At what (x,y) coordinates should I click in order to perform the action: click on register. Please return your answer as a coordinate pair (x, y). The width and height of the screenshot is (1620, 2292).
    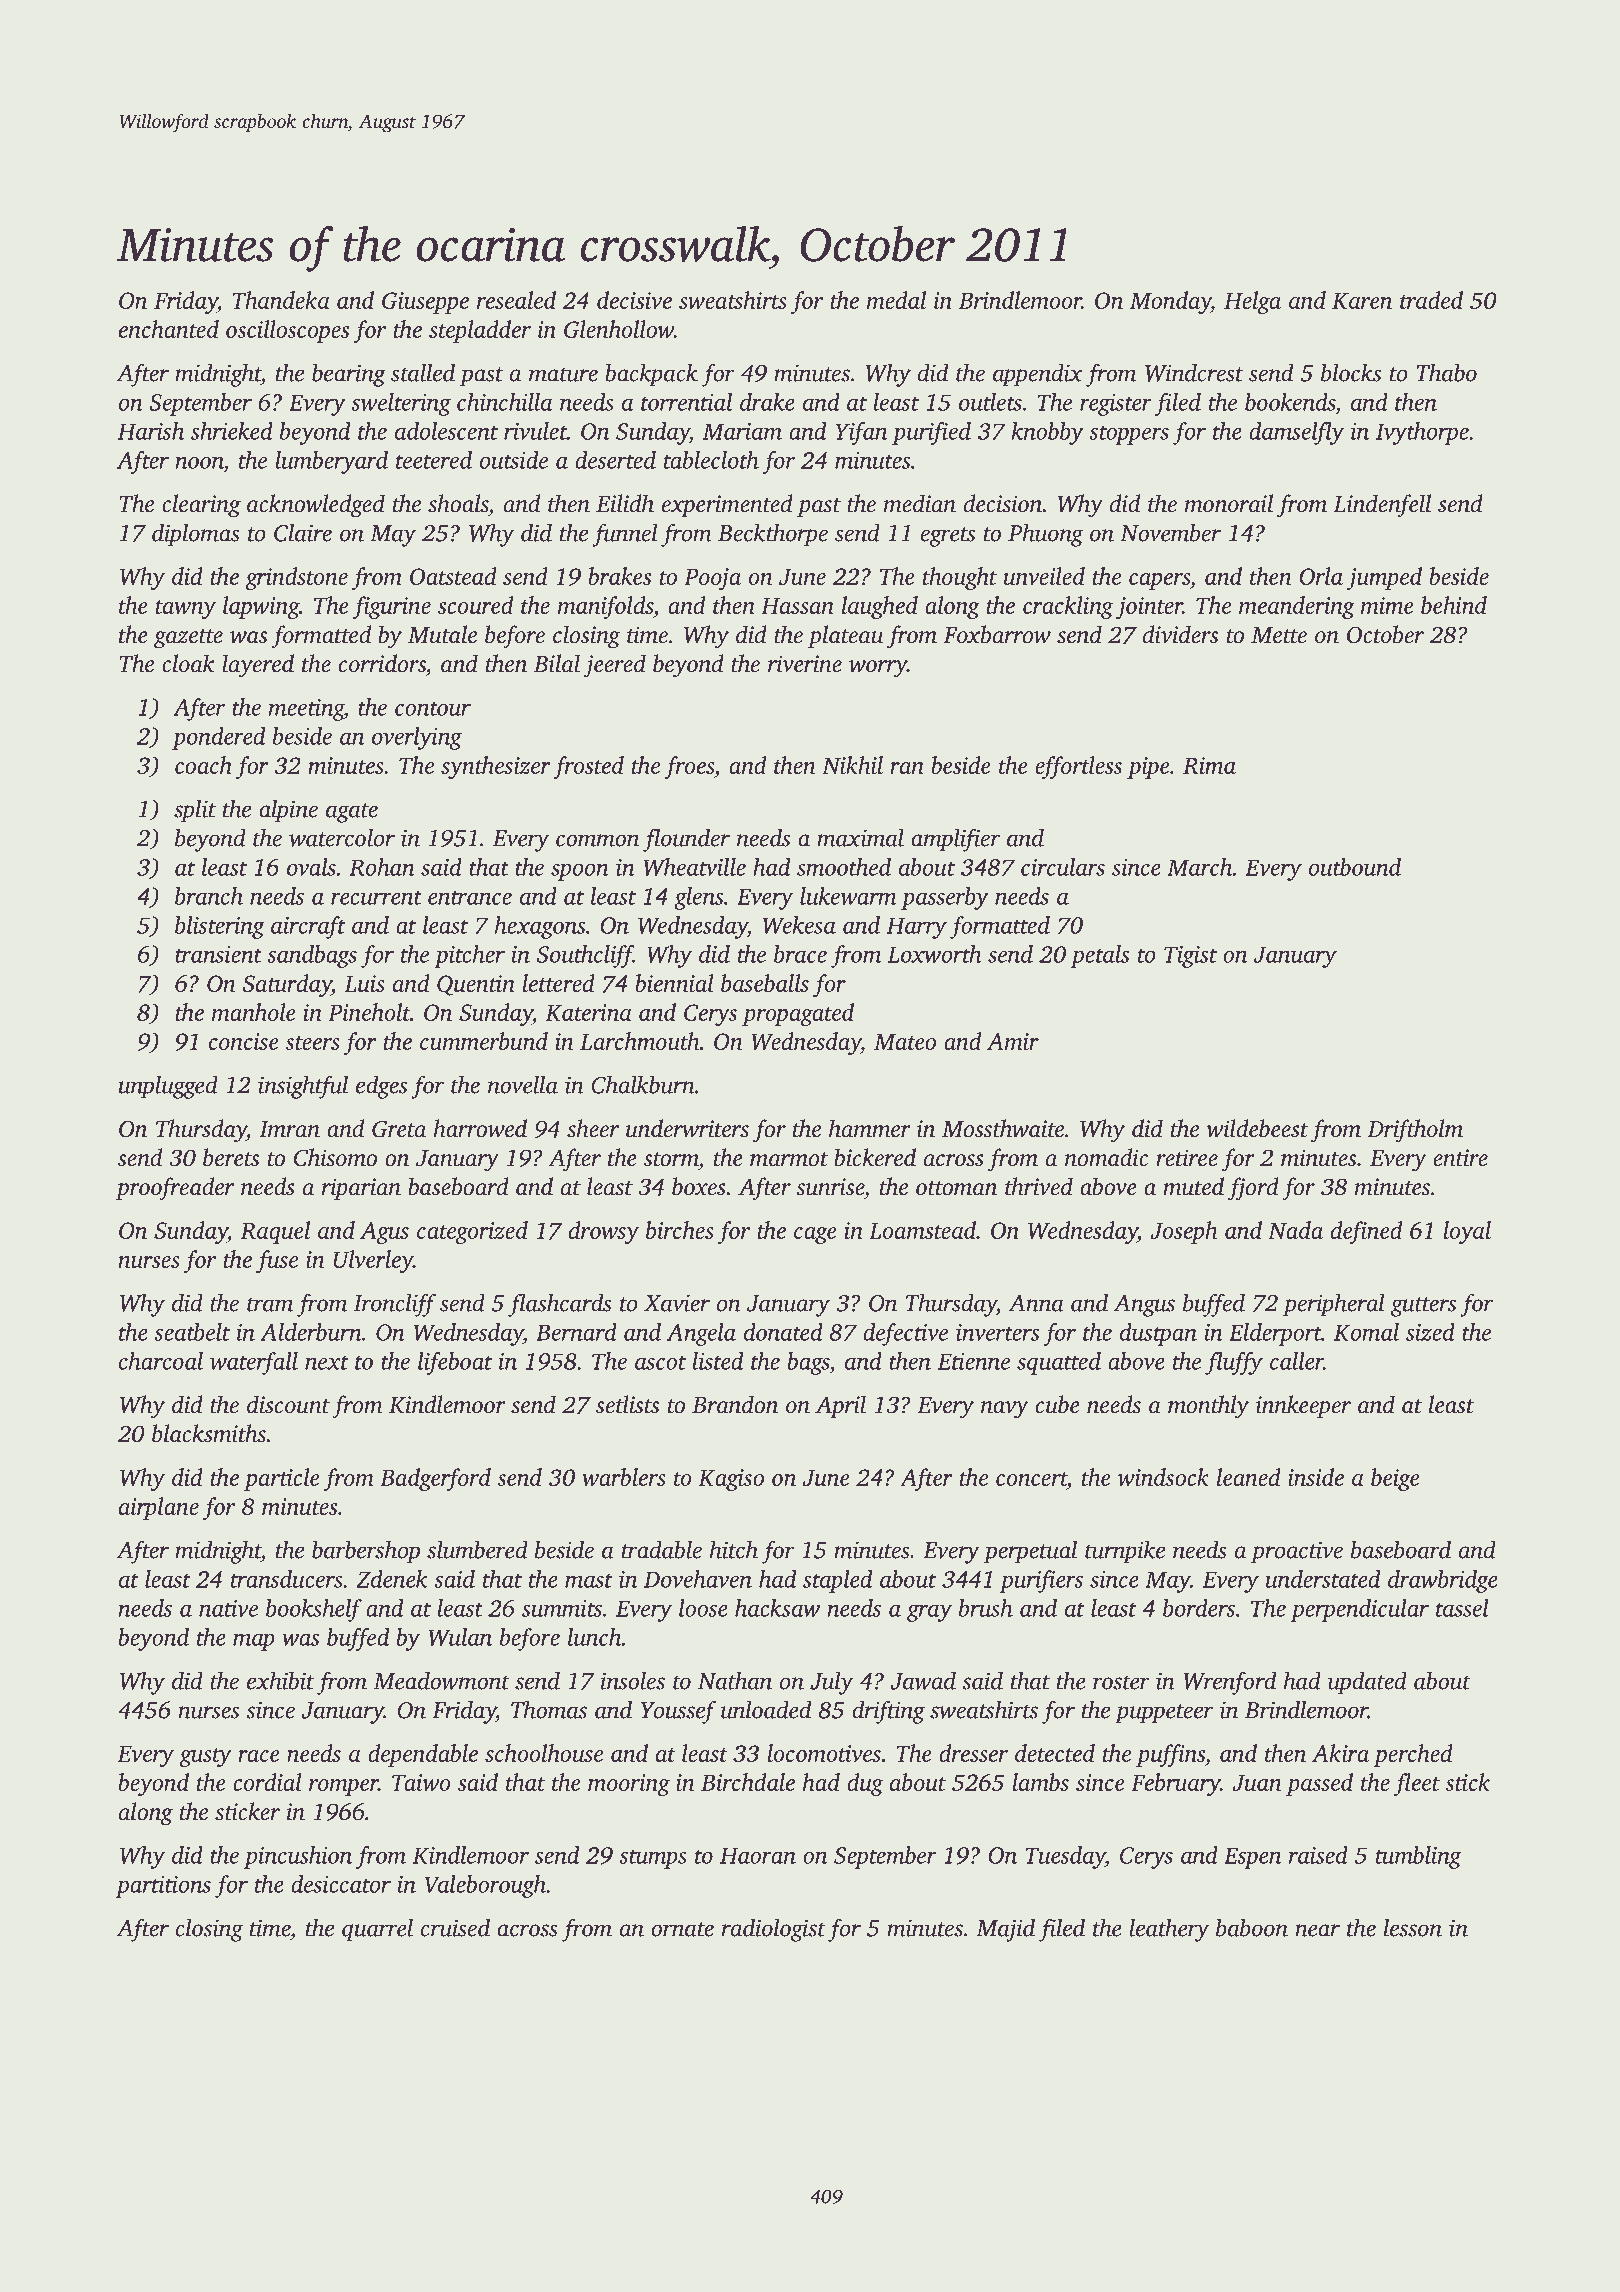
    Looking at the image, I should click on (1116, 405).
